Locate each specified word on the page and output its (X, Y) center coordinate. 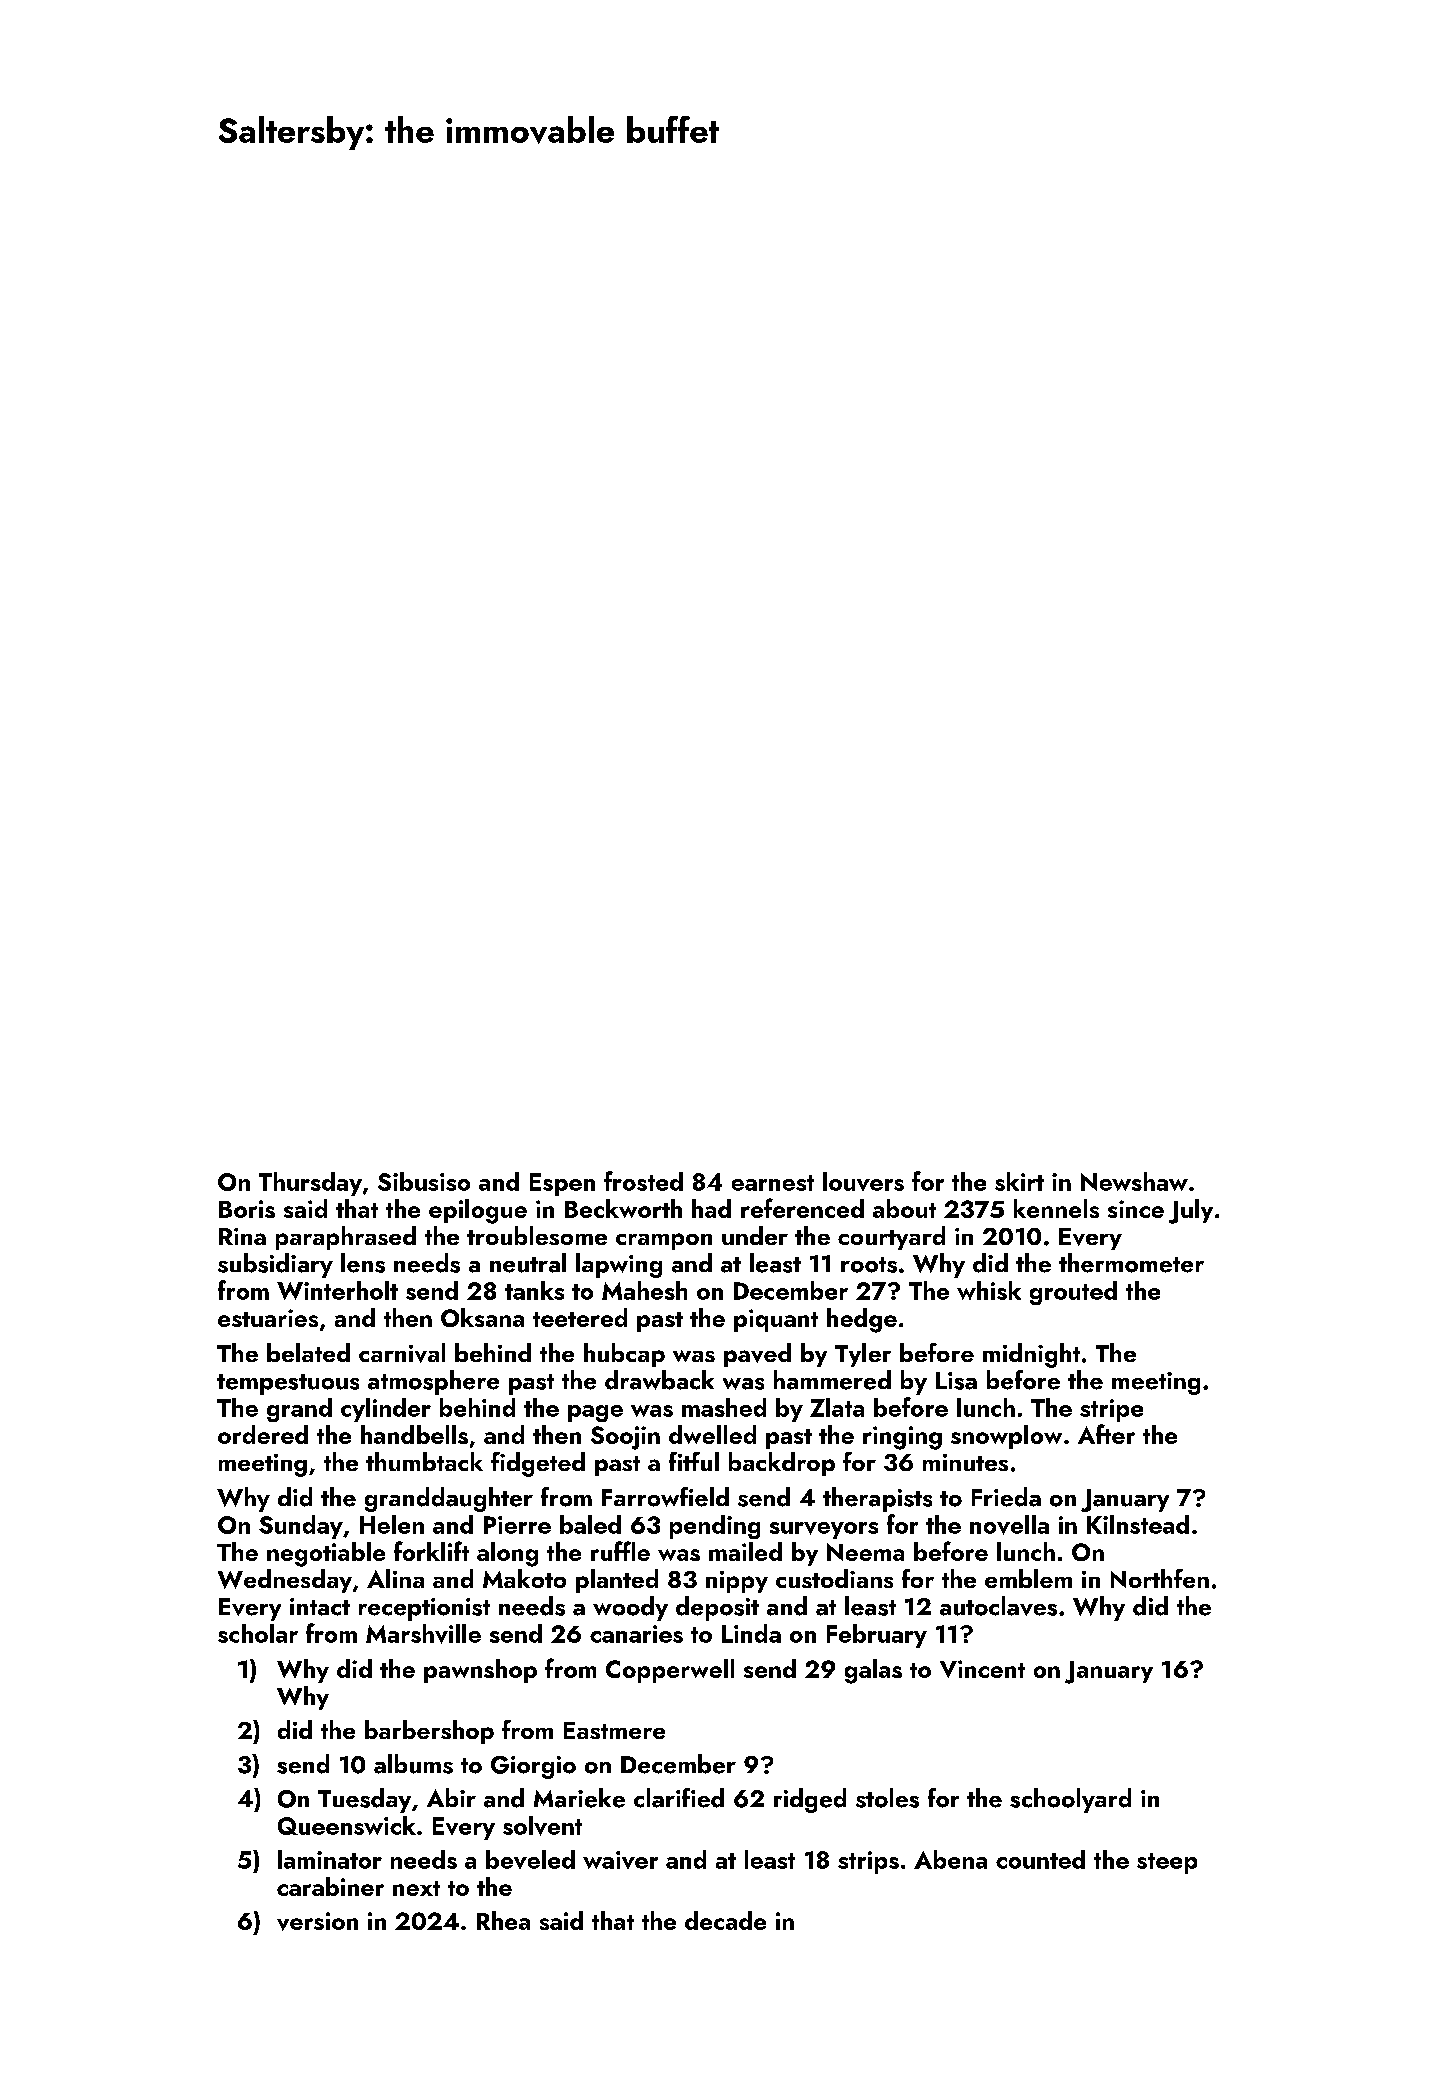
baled (590, 1524)
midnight (1031, 1355)
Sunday (301, 1527)
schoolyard (1070, 1800)
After (1106, 1434)
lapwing (619, 1265)
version (317, 1921)
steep (1167, 1863)
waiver (620, 1860)
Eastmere (614, 1730)
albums (413, 1764)
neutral (528, 1263)
